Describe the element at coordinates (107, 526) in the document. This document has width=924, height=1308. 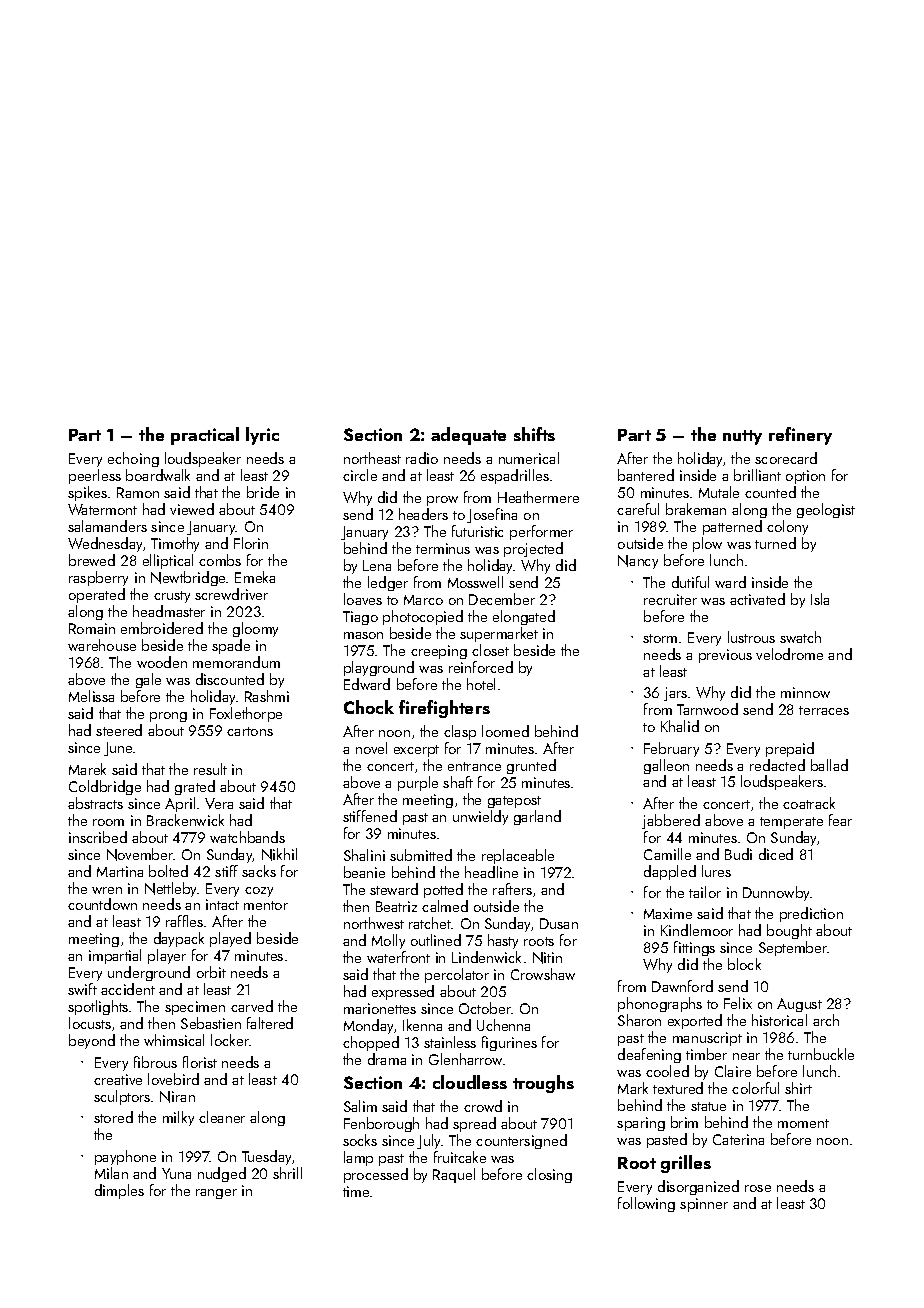
I see `salamanders` at that location.
